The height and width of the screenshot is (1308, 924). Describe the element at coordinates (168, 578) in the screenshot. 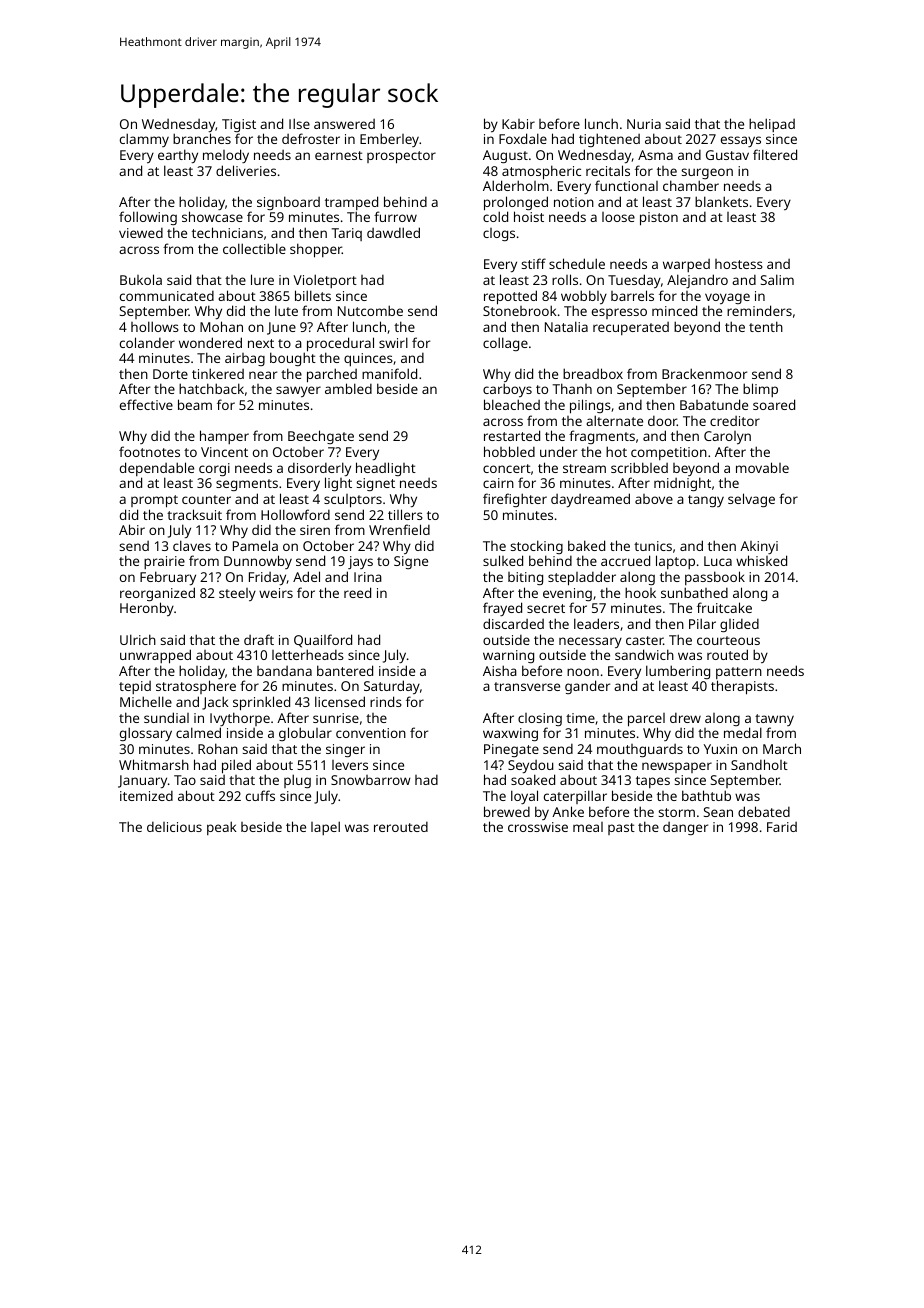

I see `February` at that location.
